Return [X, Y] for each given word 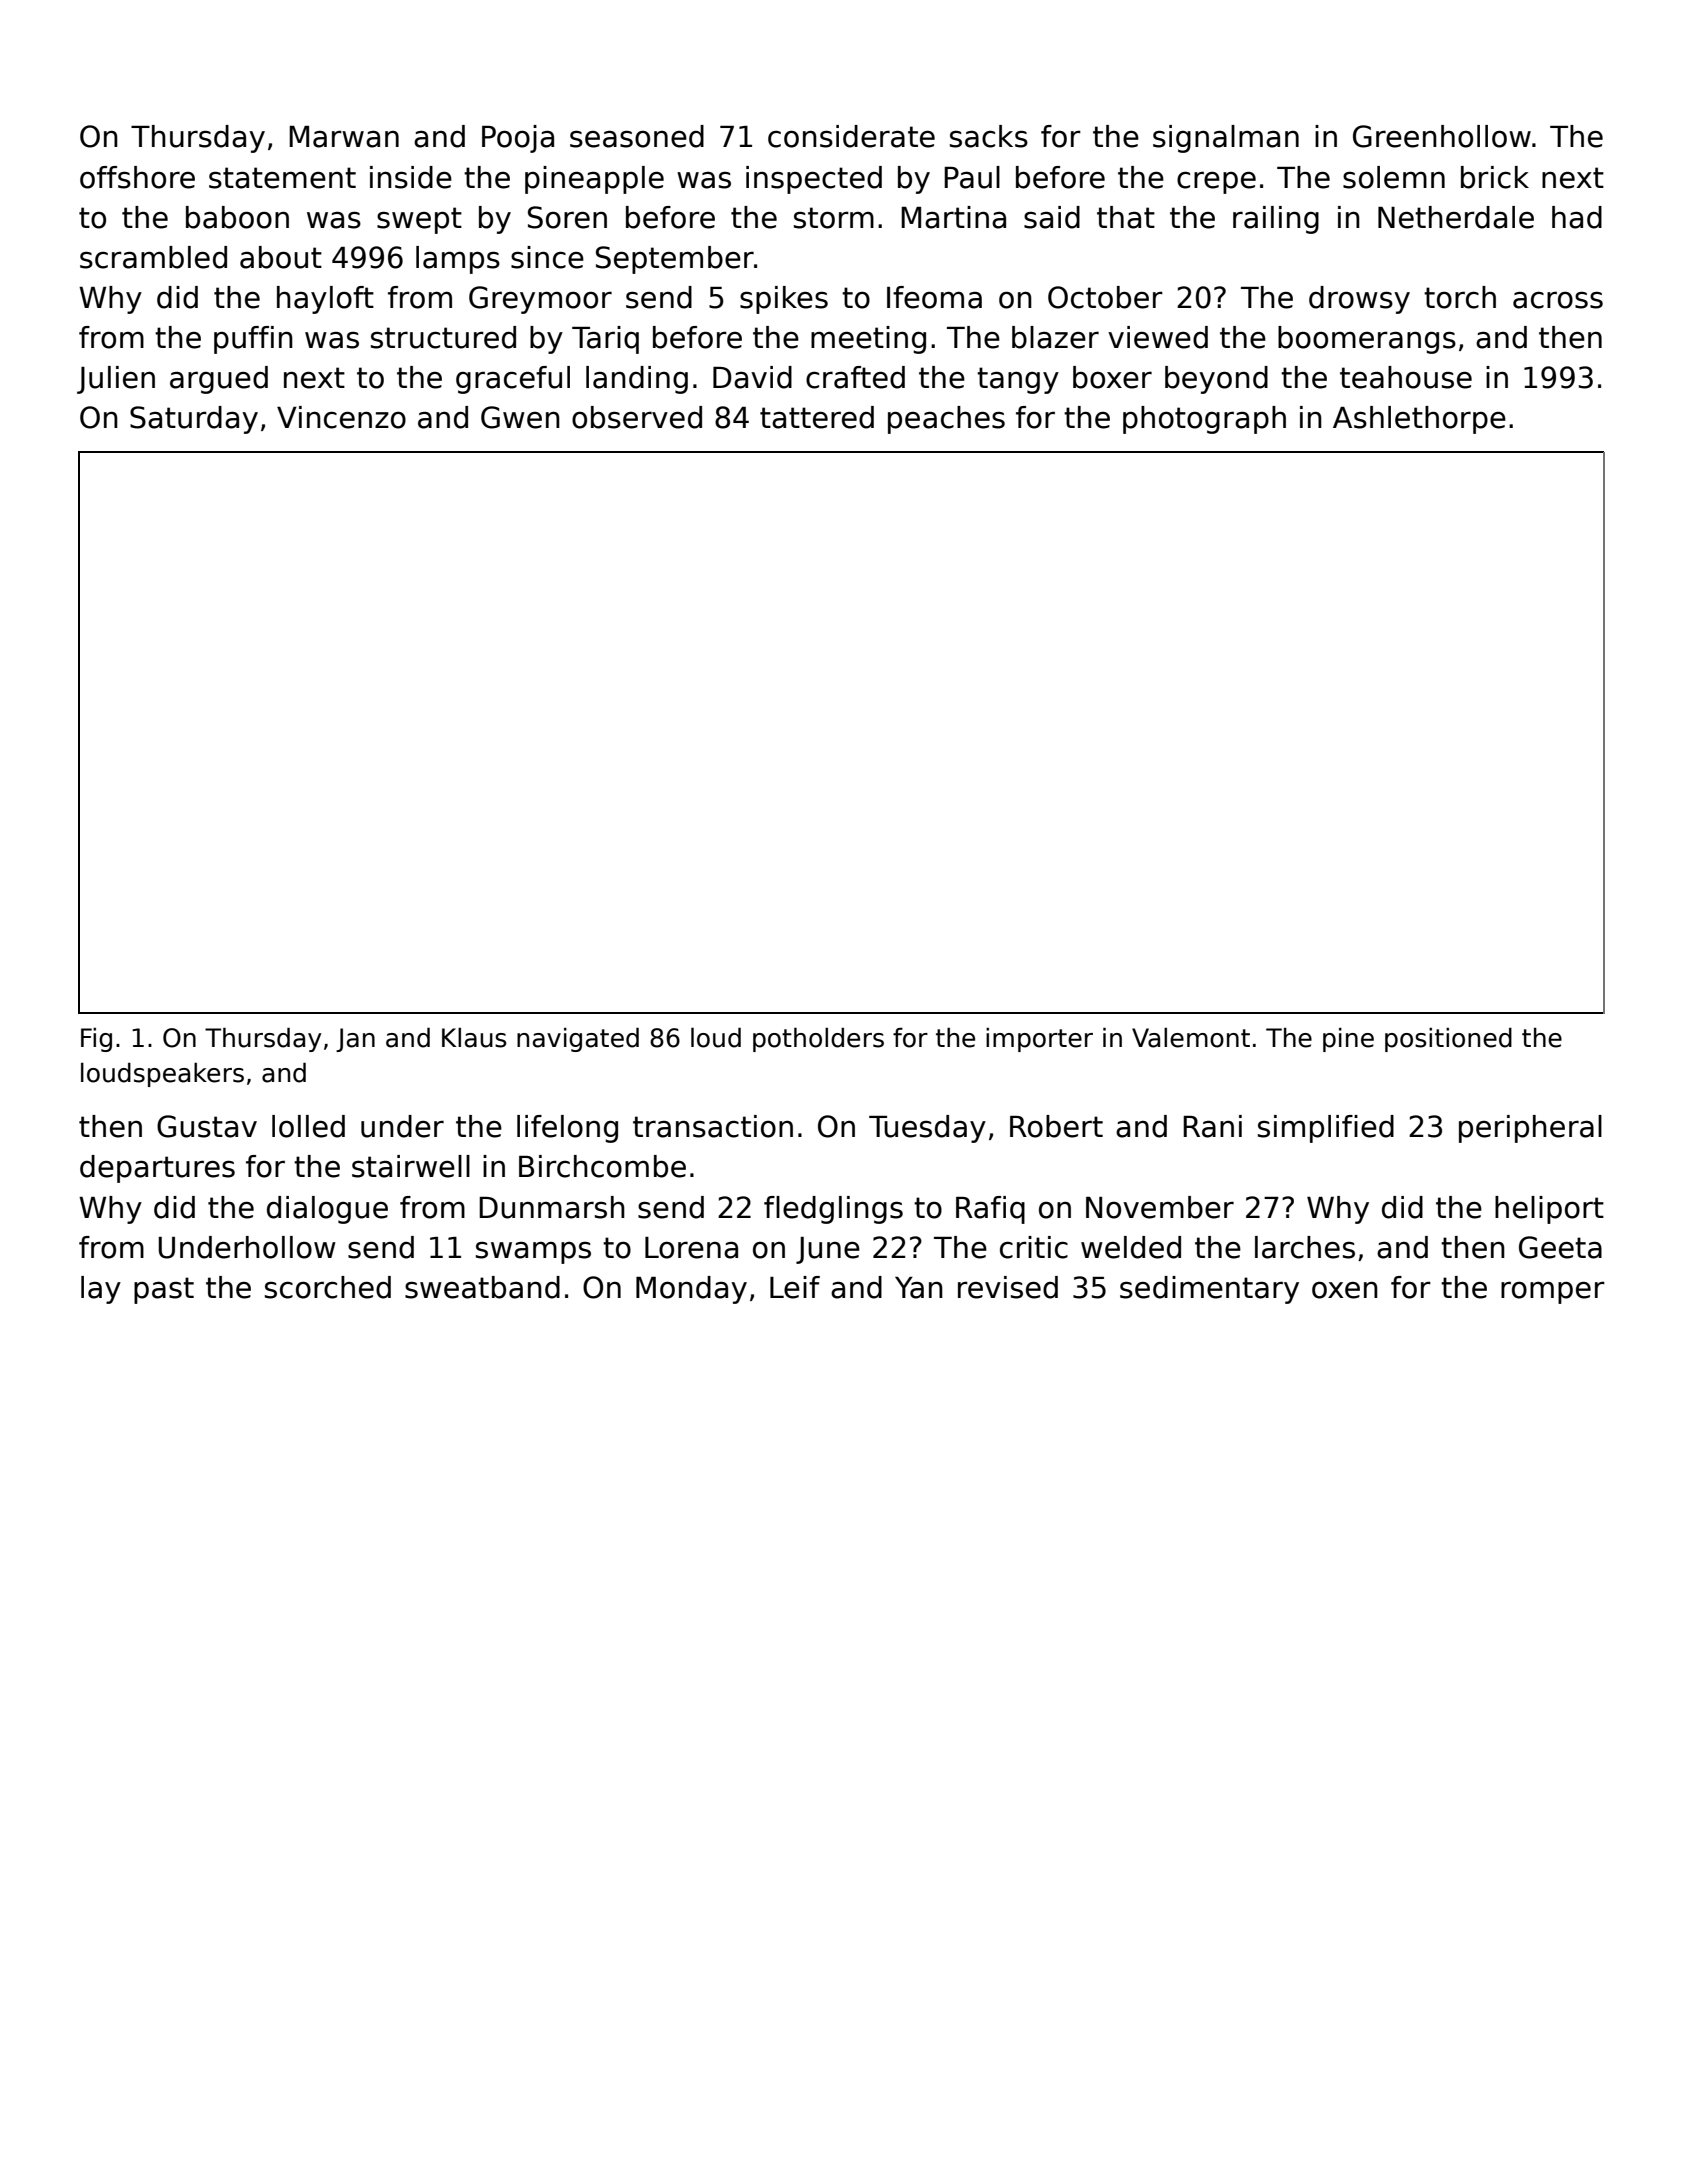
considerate [851, 136]
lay [101, 1290]
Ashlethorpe [1419, 420]
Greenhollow [1442, 136]
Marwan [344, 137]
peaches [946, 420]
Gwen [520, 417]
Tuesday [927, 1129]
